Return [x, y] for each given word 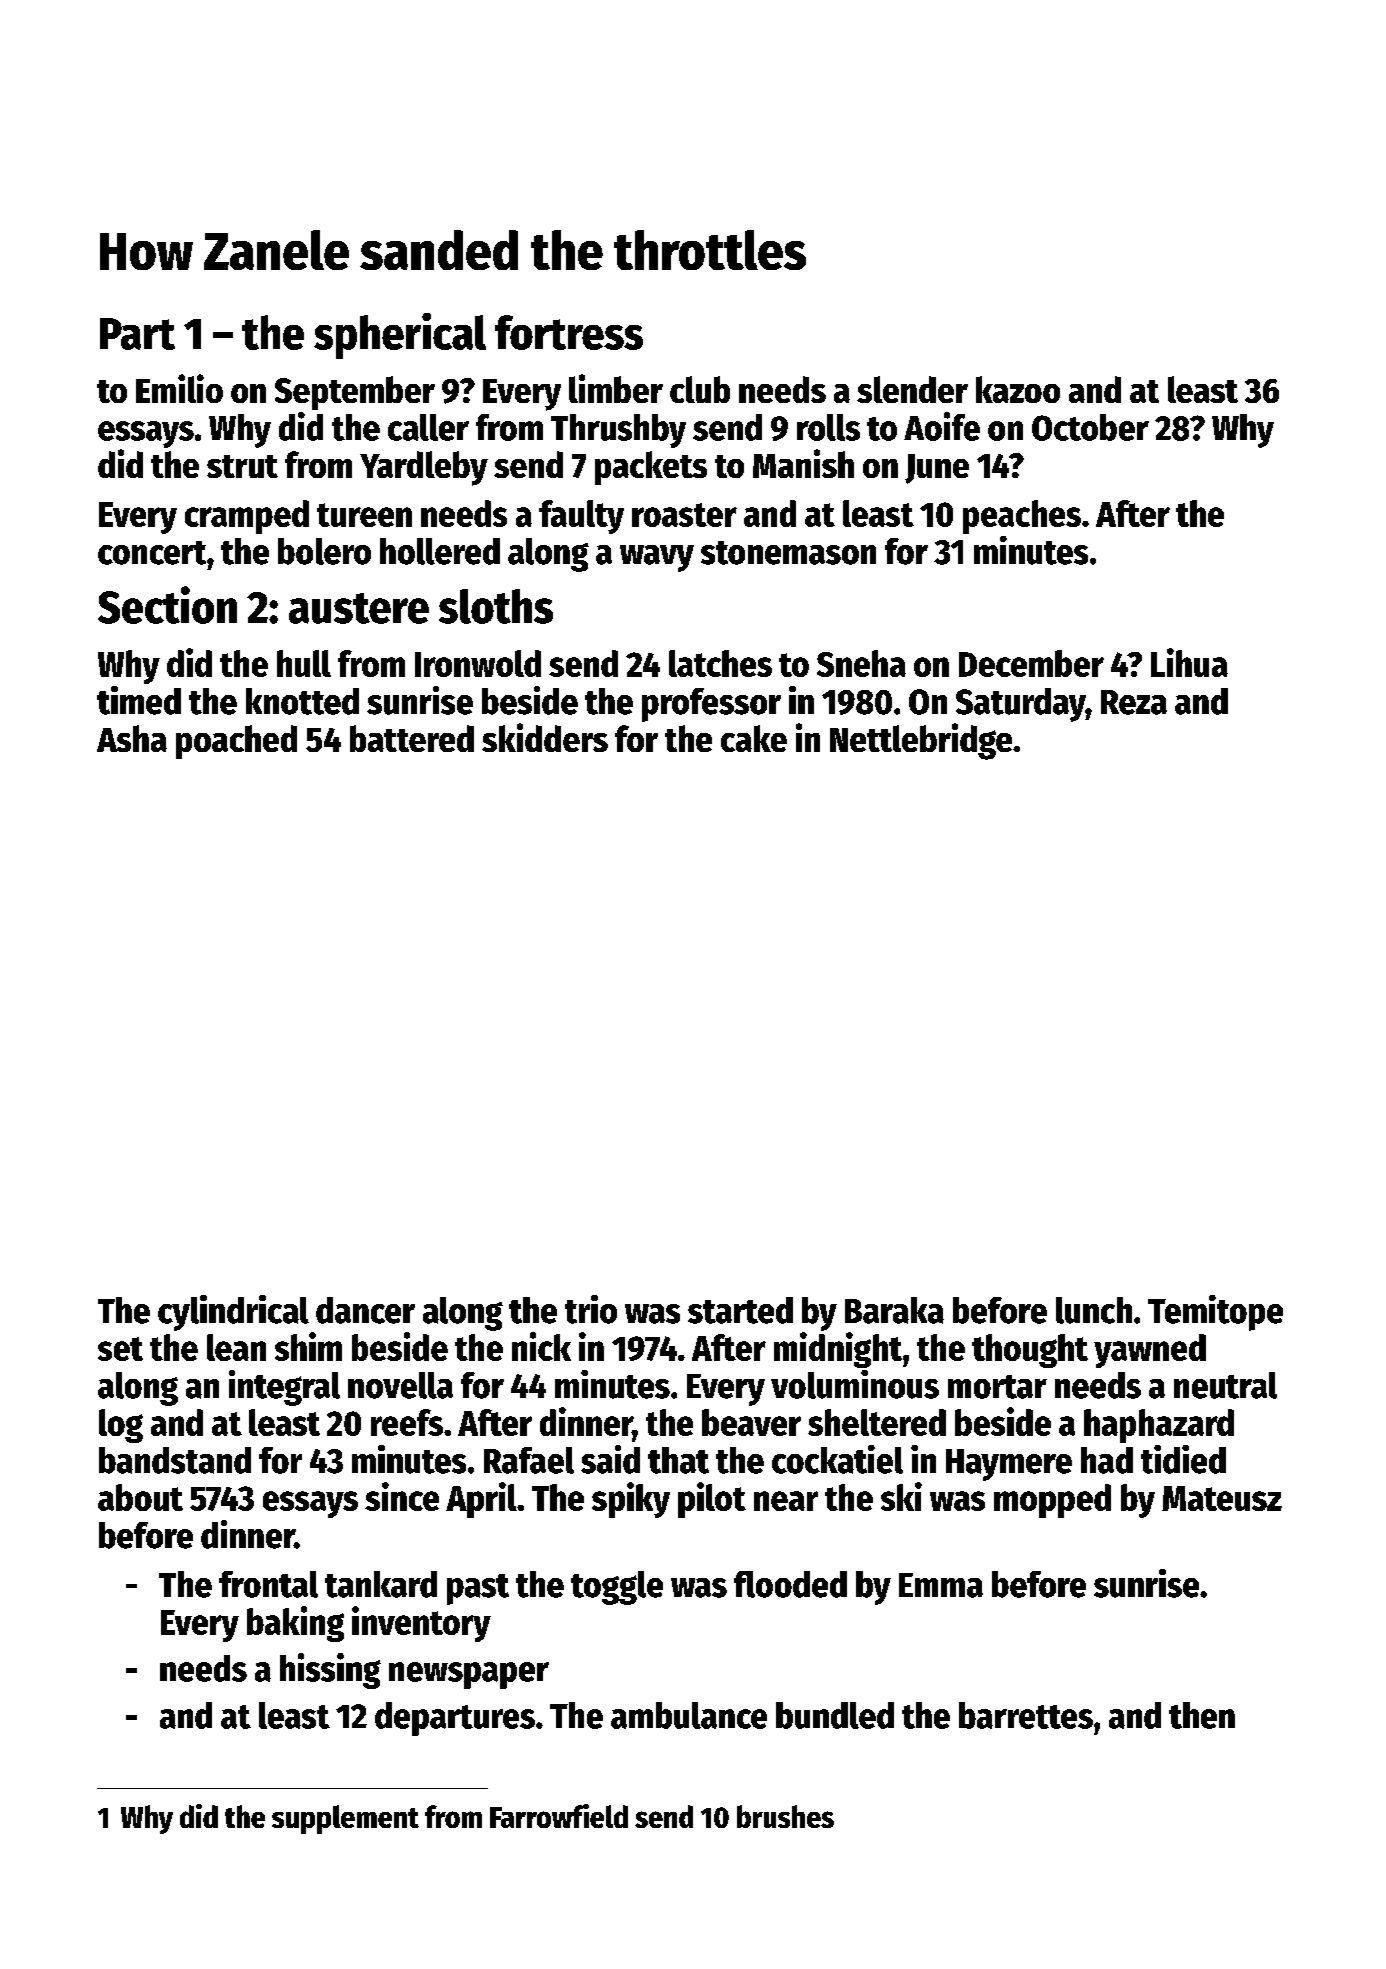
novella [400, 1385]
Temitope [1215, 1313]
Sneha [861, 663]
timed [139, 700]
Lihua [1189, 662]
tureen [364, 515]
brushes [785, 1816]
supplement [345, 1819]
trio [591, 1309]
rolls [828, 427]
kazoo [1018, 389]
